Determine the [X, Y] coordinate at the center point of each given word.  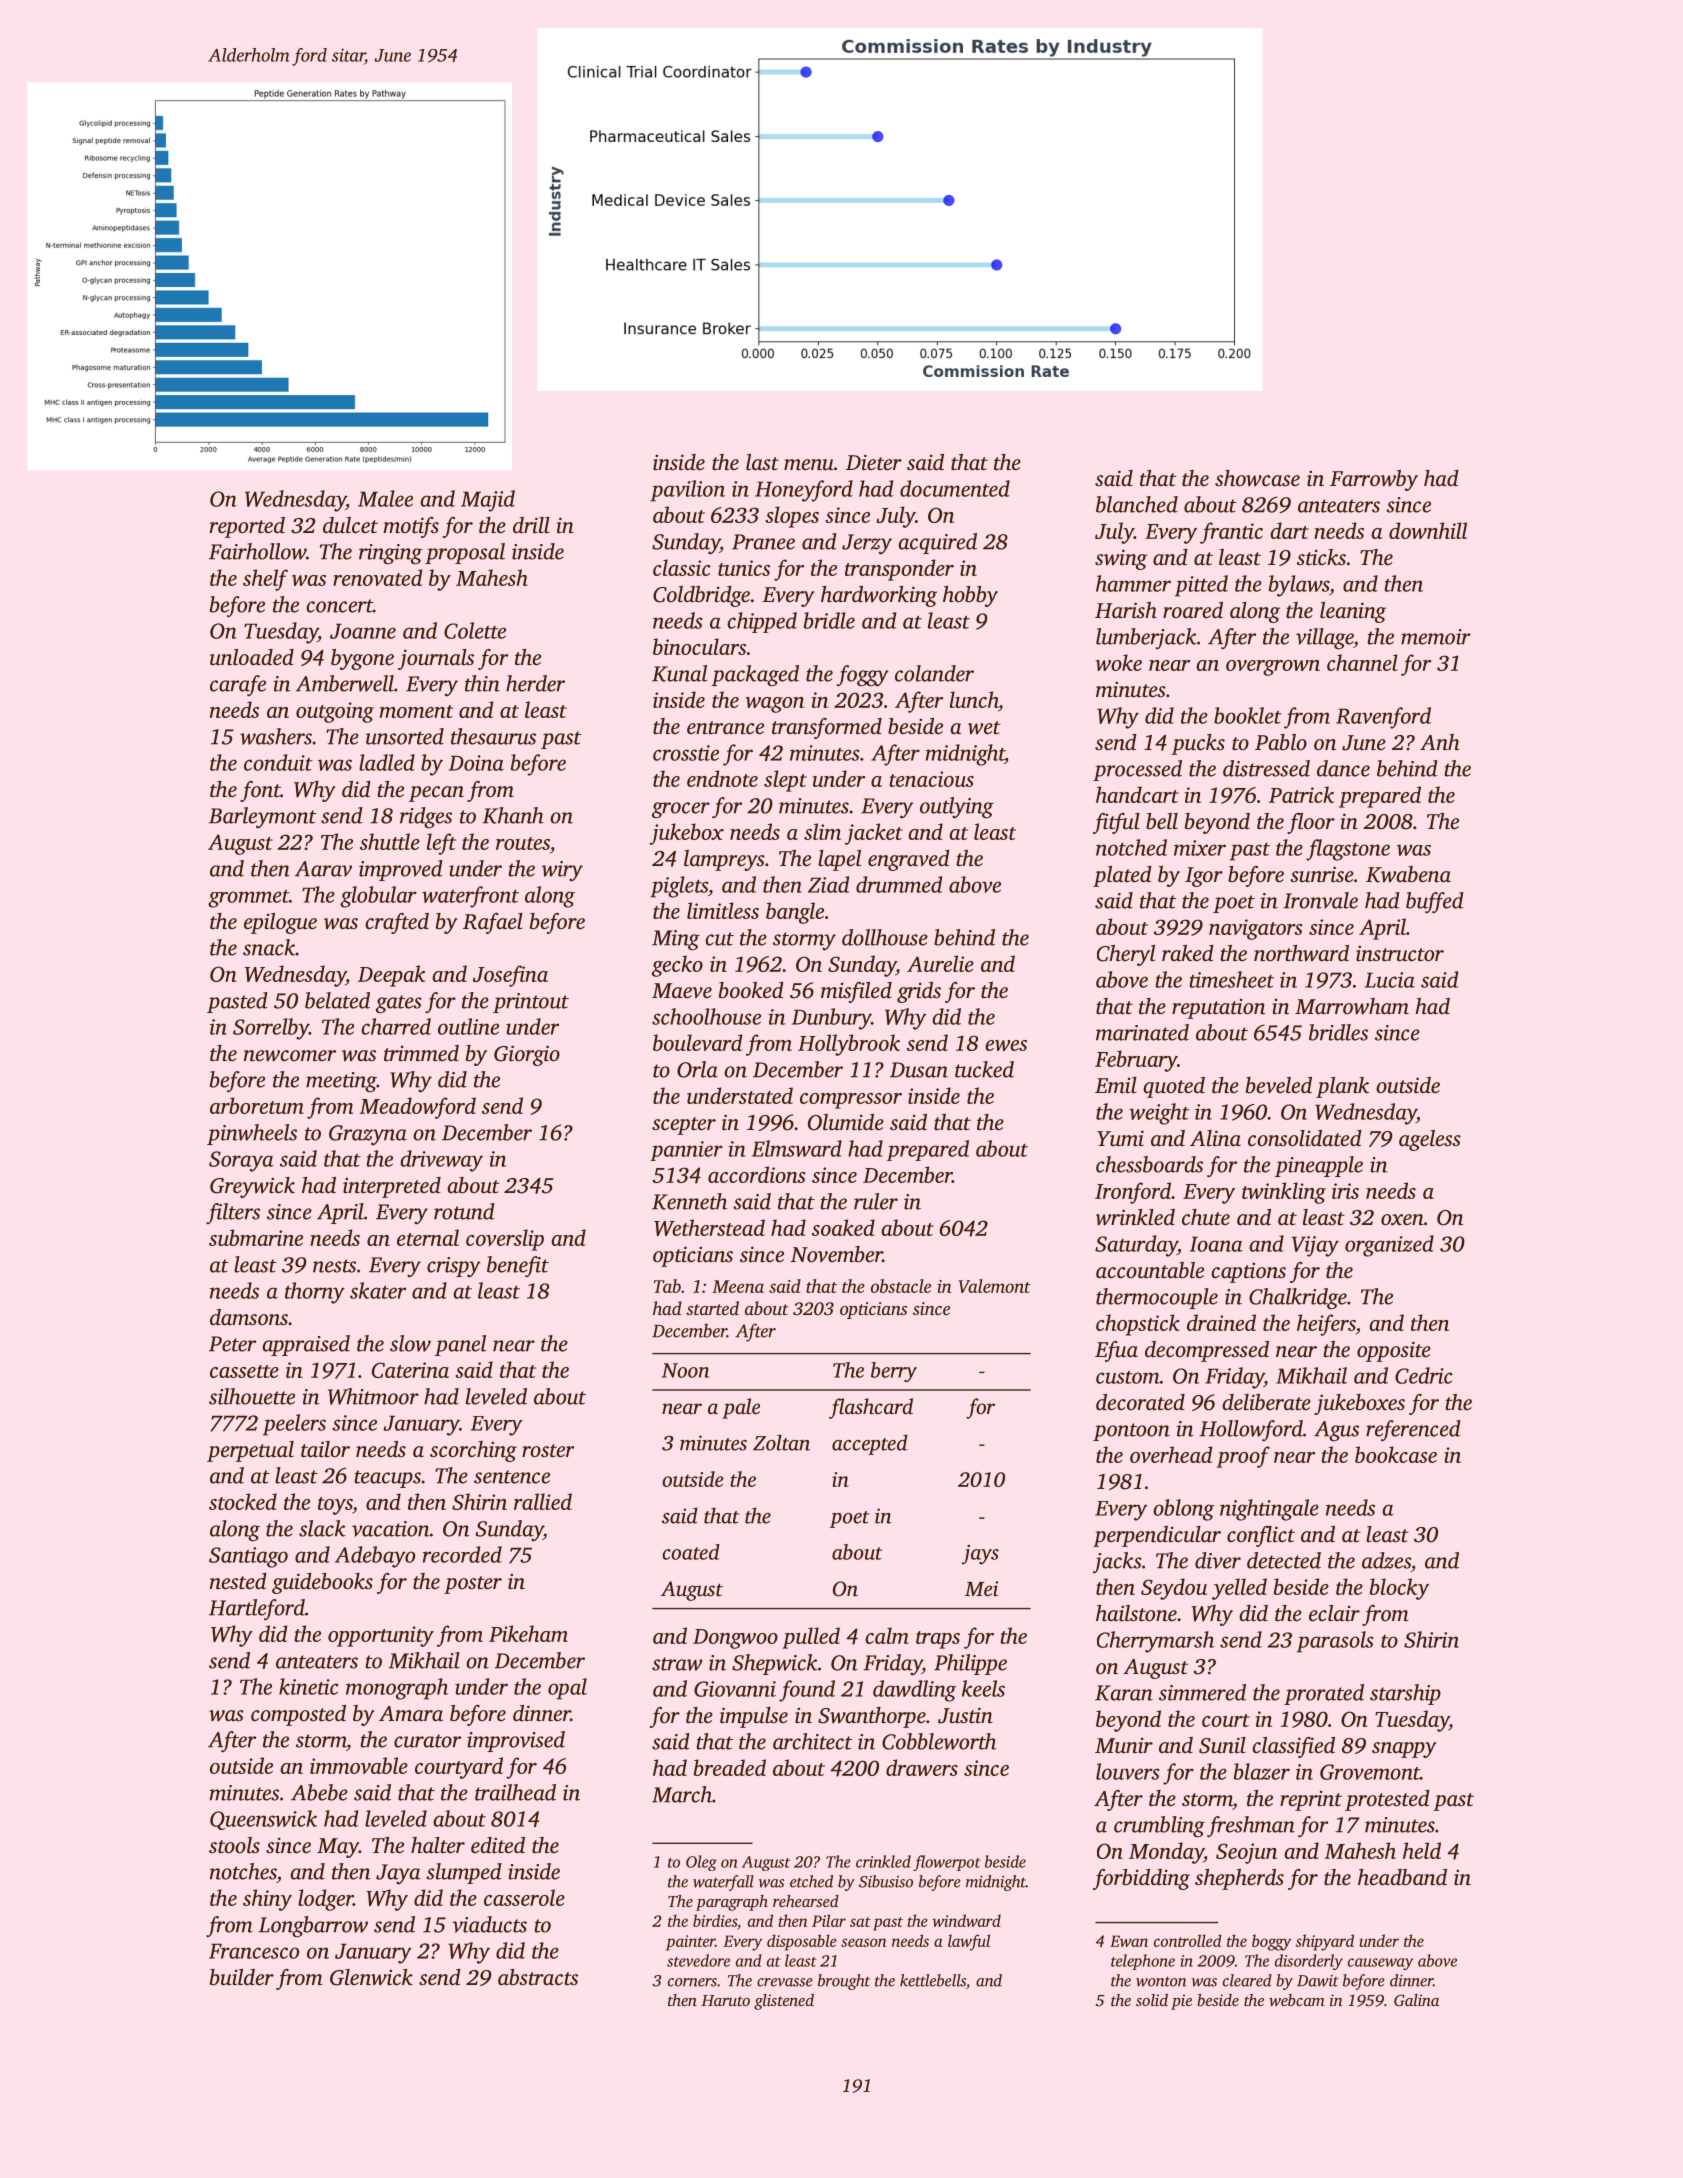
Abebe [319, 1792]
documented [955, 488]
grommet [248, 899]
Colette [475, 630]
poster [473, 1585]
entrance [725, 727]
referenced [1413, 1430]
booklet [1248, 715]
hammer [1133, 583]
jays [980, 1555]
